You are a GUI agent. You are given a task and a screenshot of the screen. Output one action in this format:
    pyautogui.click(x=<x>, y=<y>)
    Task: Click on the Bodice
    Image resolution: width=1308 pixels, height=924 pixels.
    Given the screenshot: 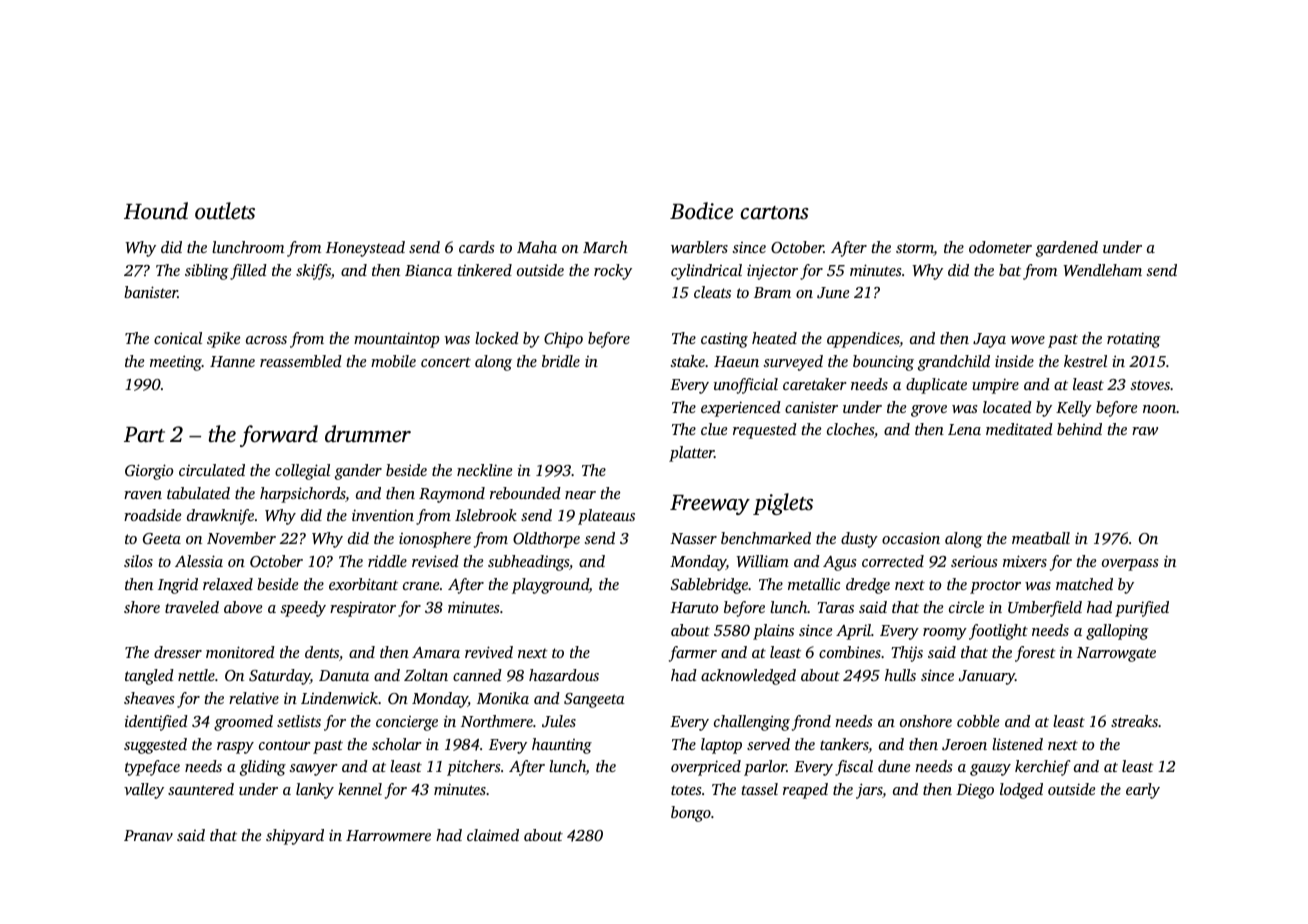 What is the action you would take?
    pyautogui.click(x=701, y=210)
